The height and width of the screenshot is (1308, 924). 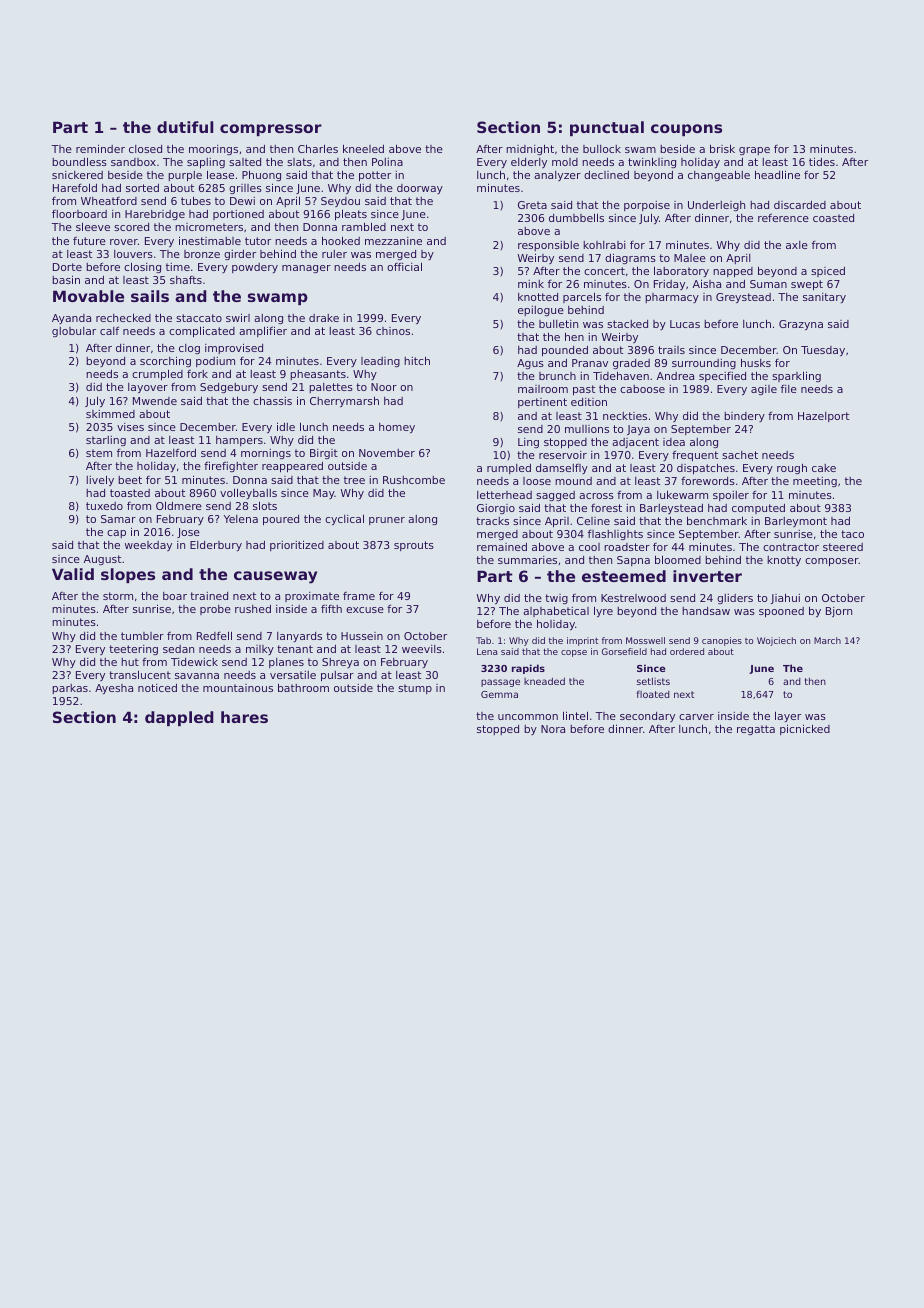 I want to click on coupons, so click(x=686, y=130).
